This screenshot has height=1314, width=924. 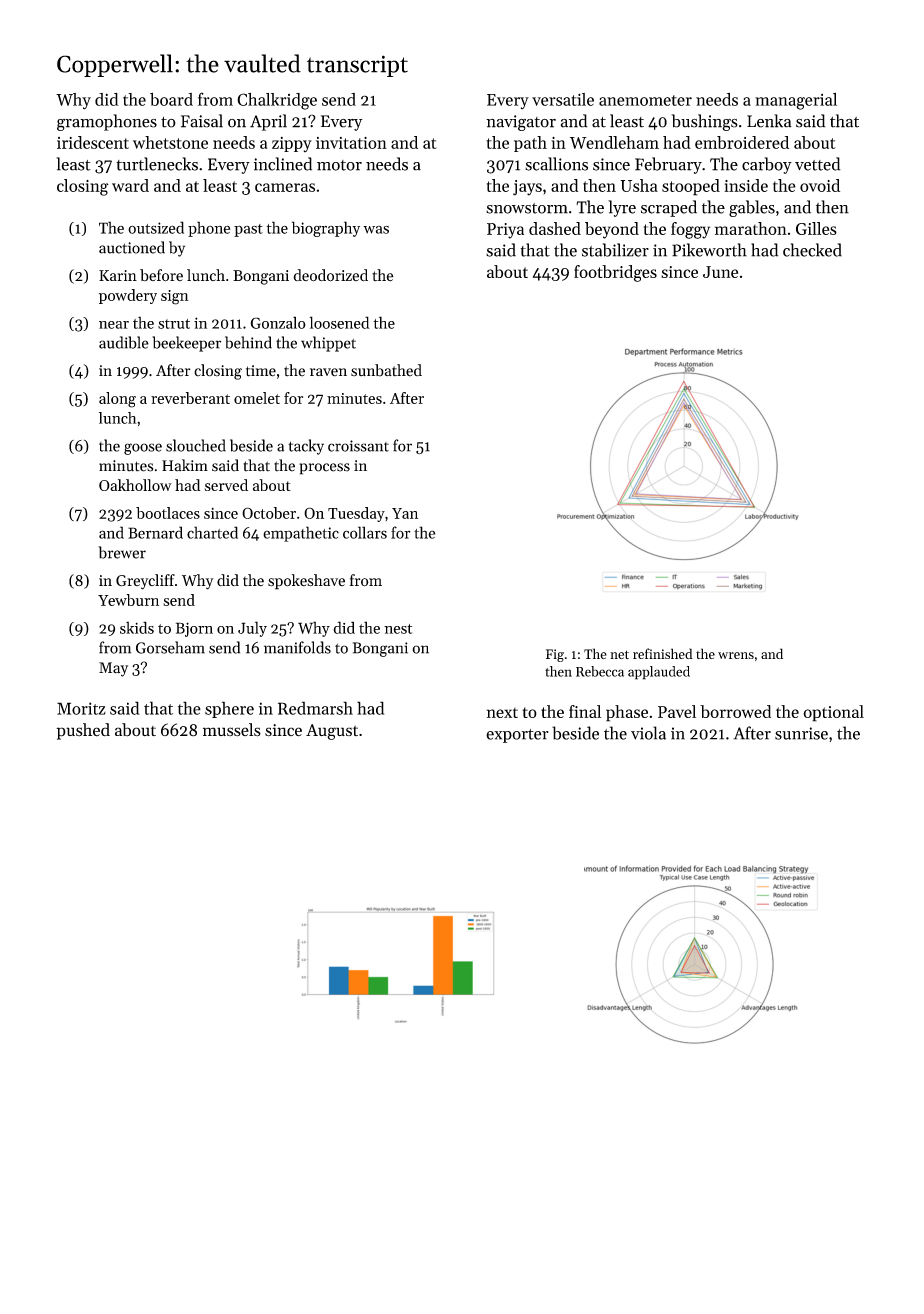 I want to click on Moritz, so click(x=81, y=708).
